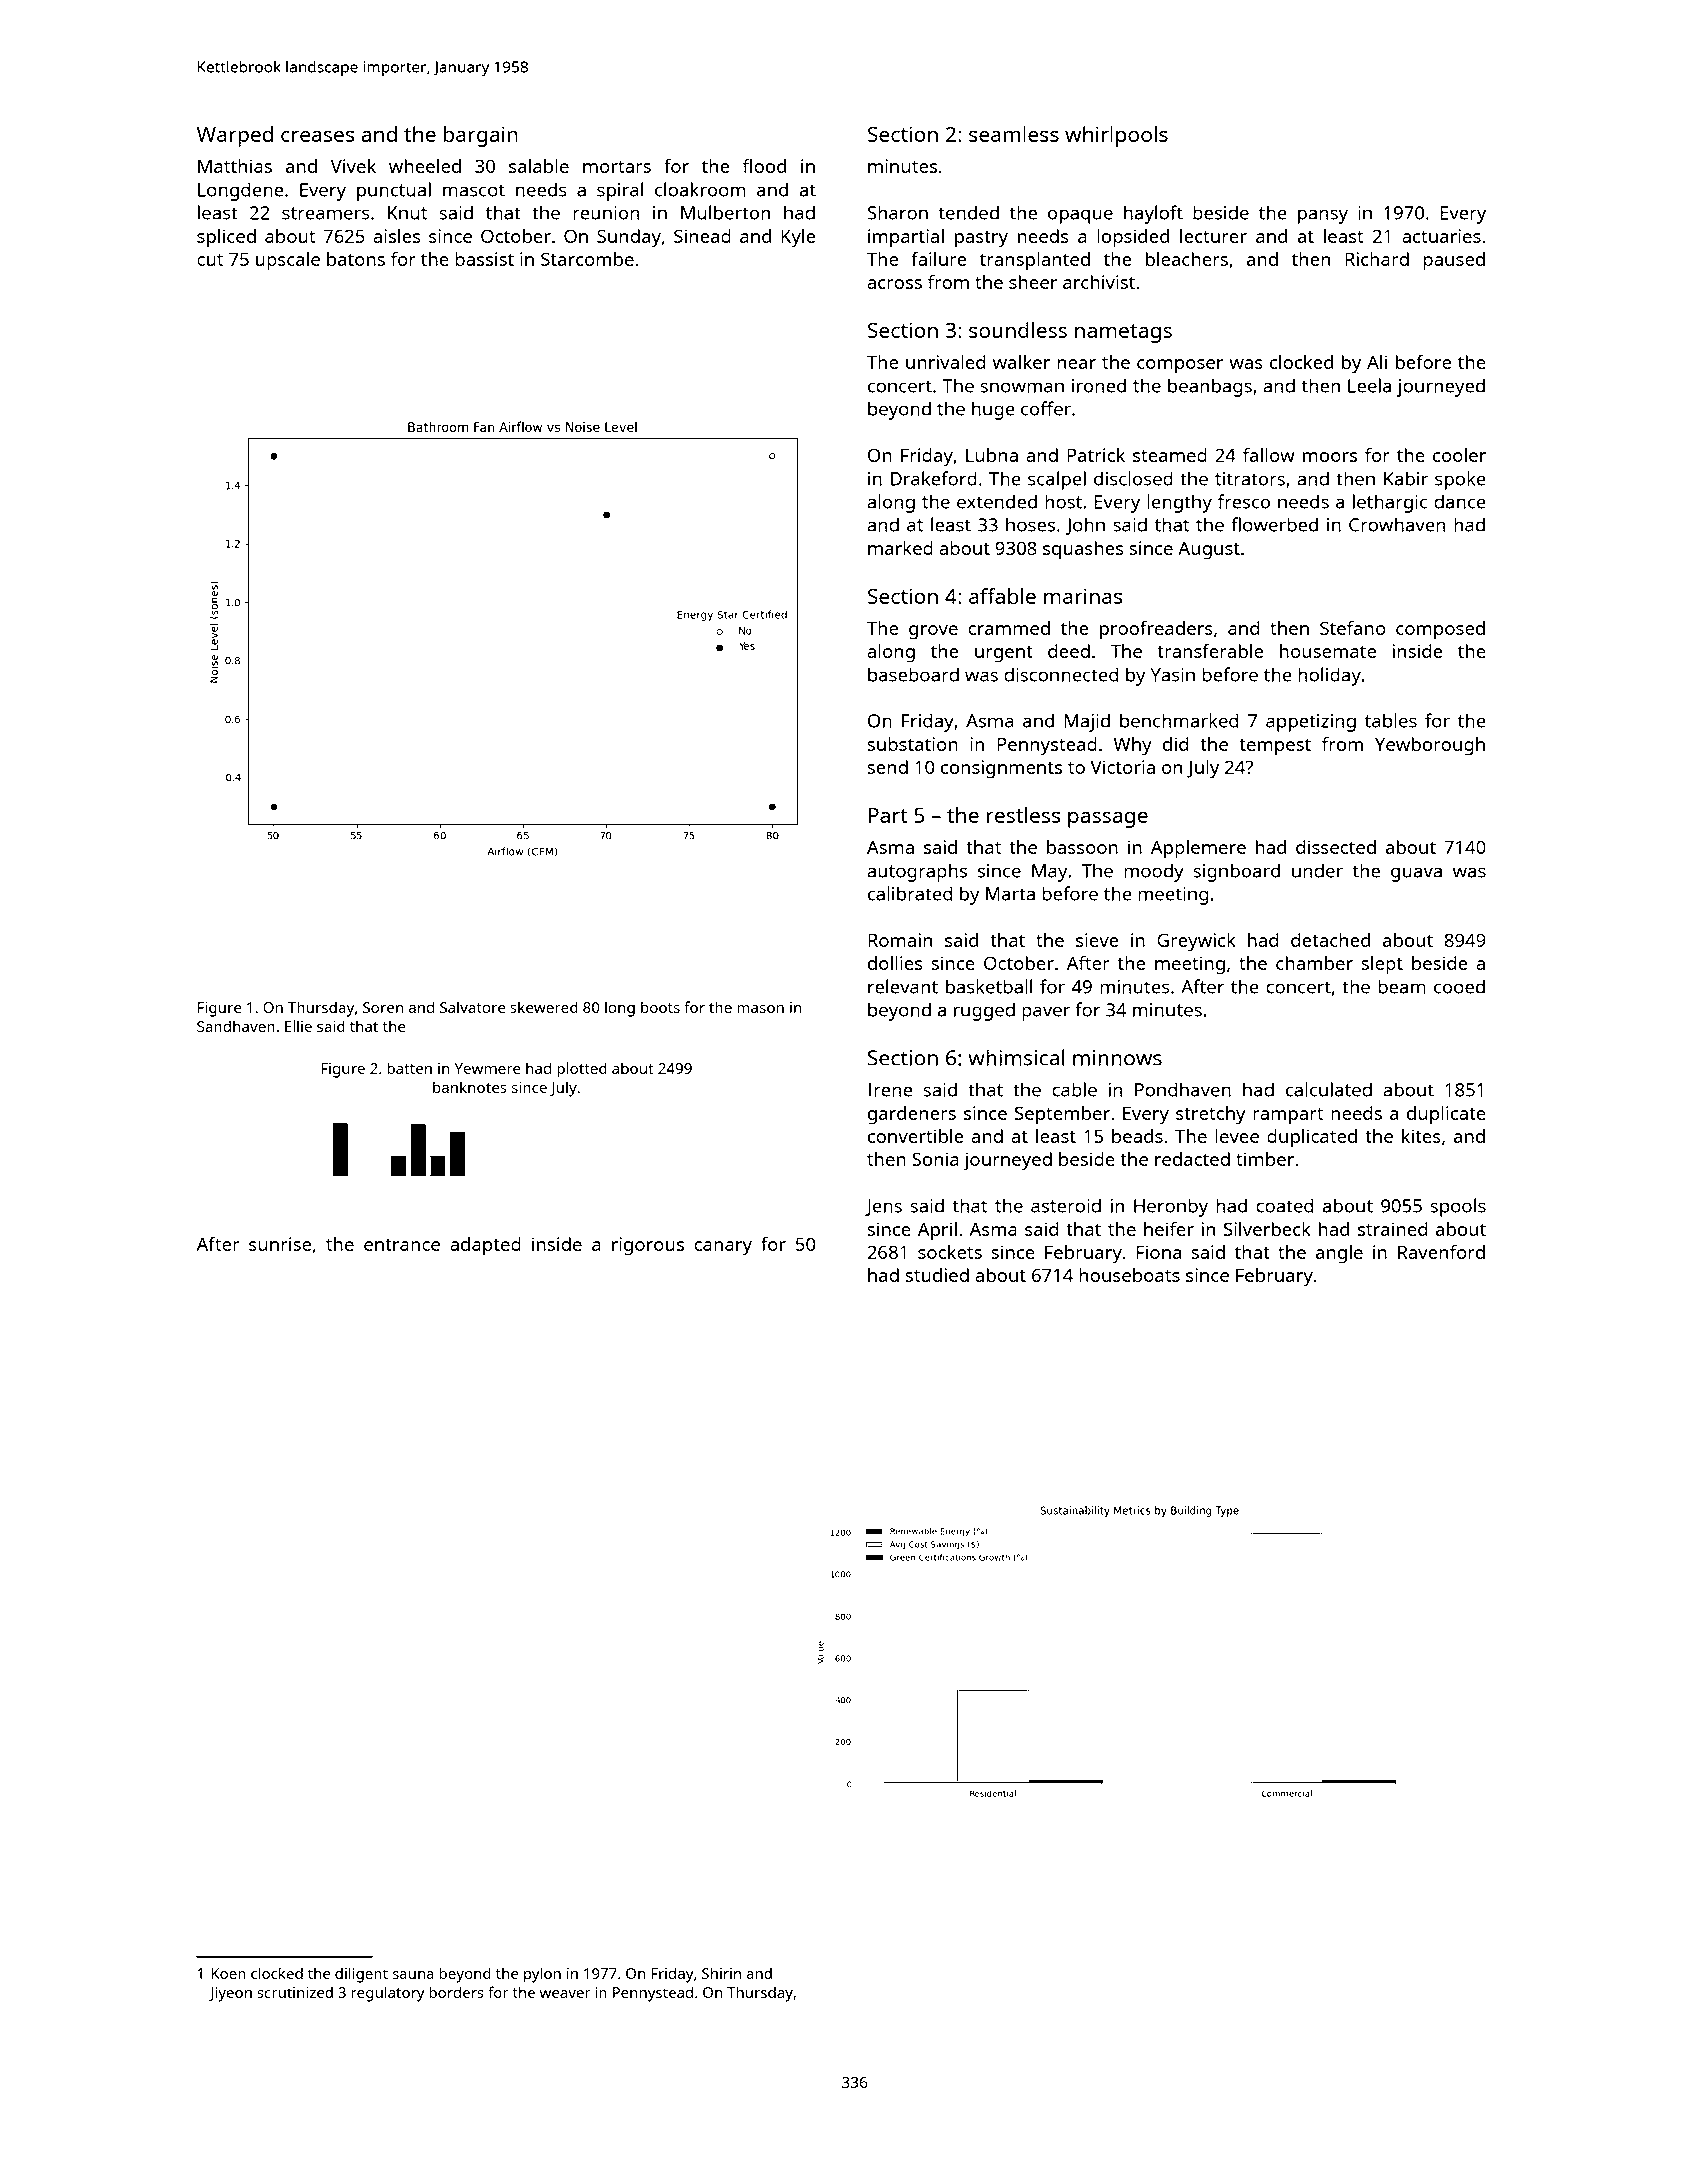  What do you see at coordinates (934, 478) in the image?
I see `Drakeford` at bounding box center [934, 478].
